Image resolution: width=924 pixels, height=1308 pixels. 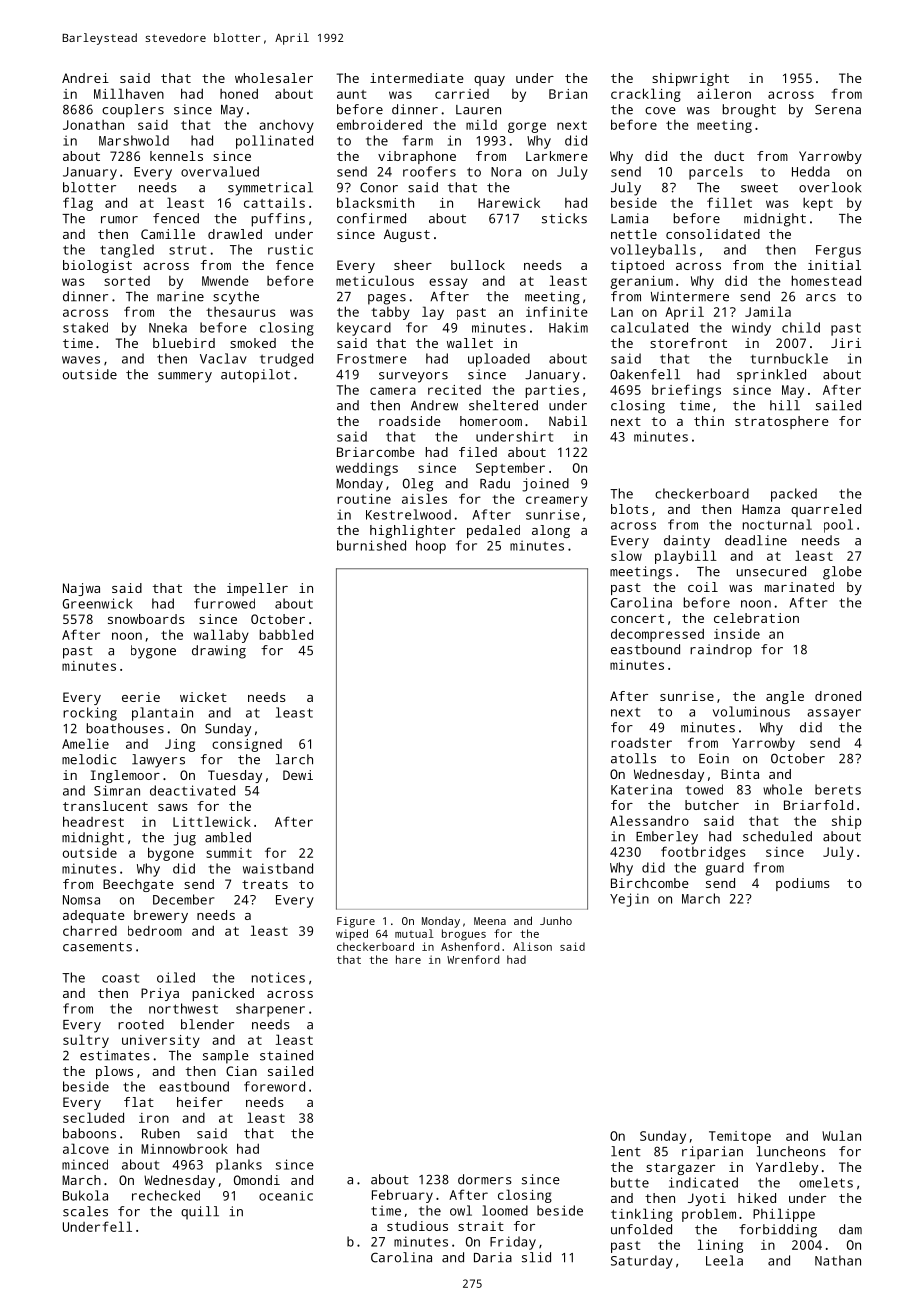 What do you see at coordinates (356, 922) in the image?
I see `Figure` at bounding box center [356, 922].
